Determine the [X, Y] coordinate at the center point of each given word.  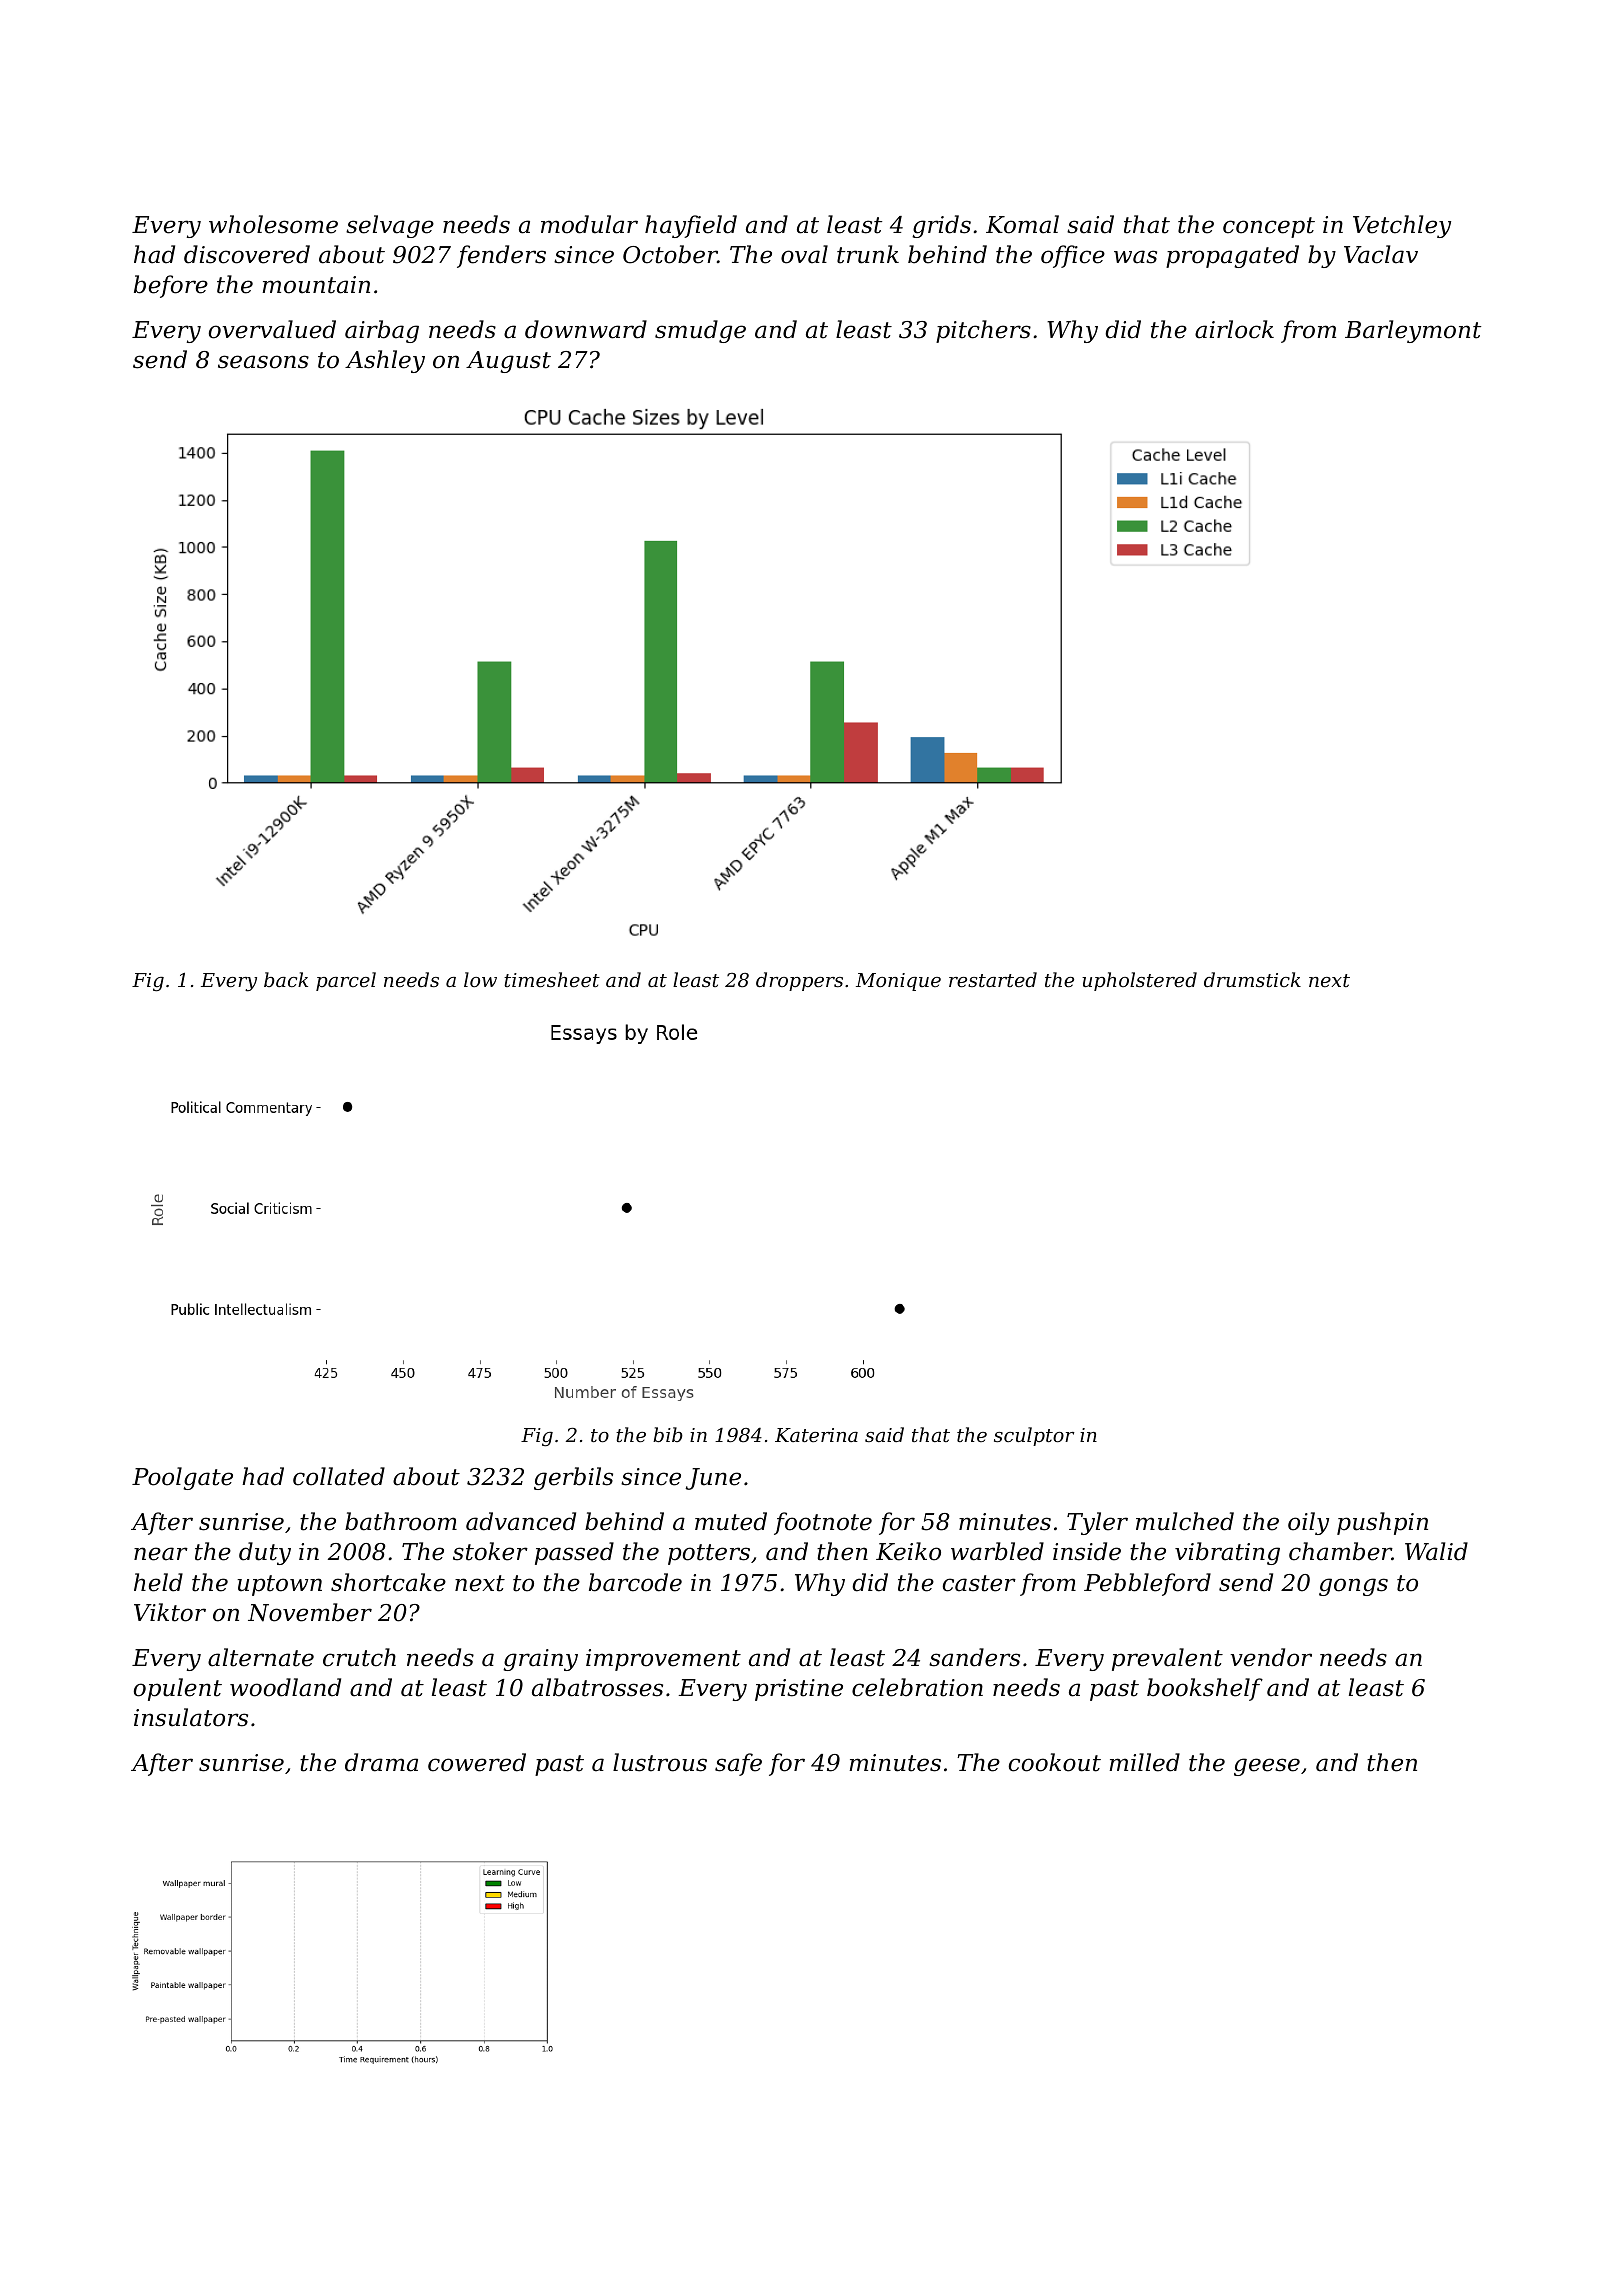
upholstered [1139, 981]
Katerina [816, 1435]
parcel [346, 981]
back [286, 979]
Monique [898, 982]
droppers [799, 981]
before [171, 286]
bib [668, 1434]
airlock [1234, 329]
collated [339, 1476]
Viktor [170, 1612]
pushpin [1382, 1523]
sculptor [1034, 1436]
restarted [993, 979]
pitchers [983, 331]
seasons [263, 362]
